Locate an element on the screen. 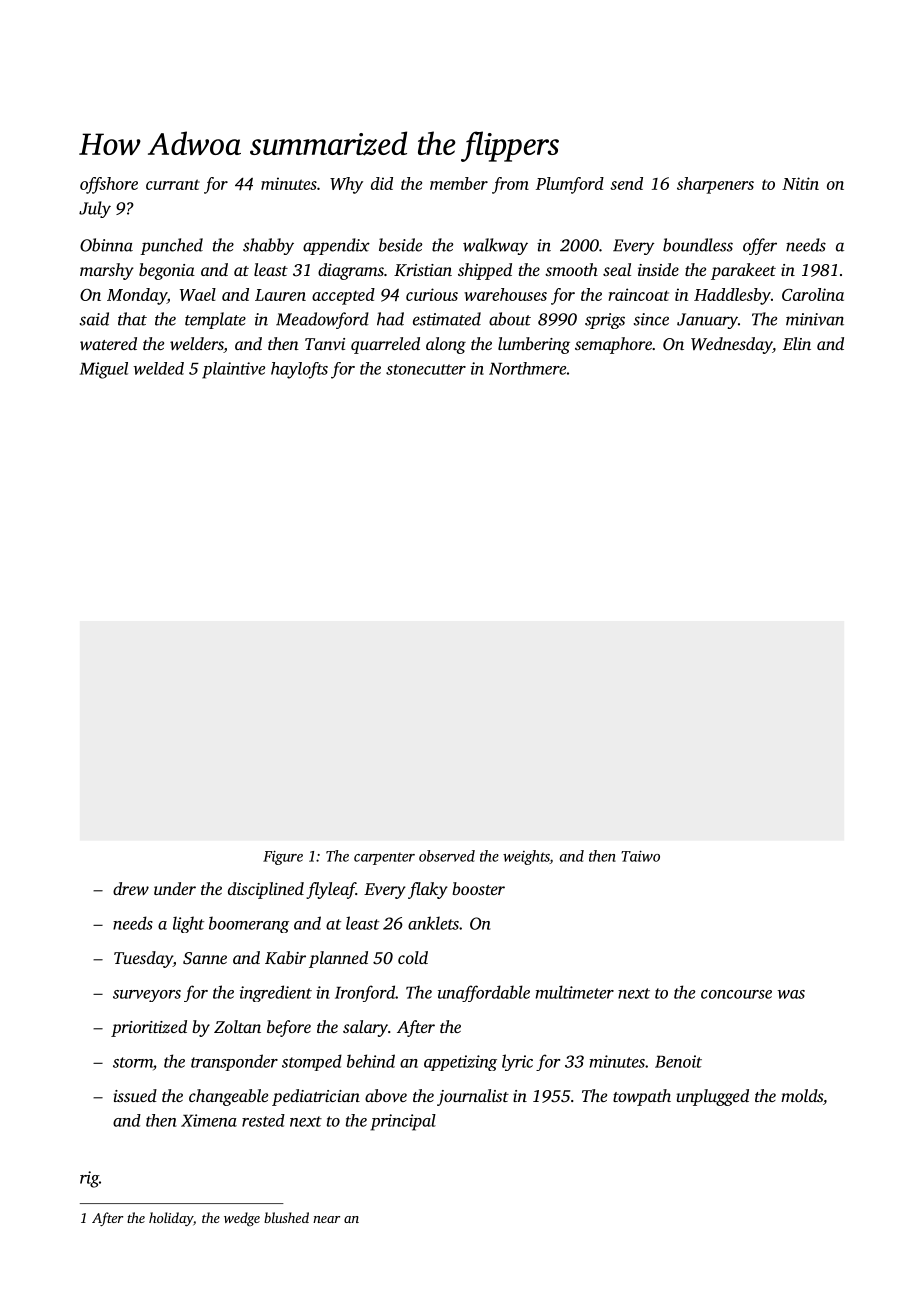 Image resolution: width=924 pixels, height=1308 pixels. Northmere is located at coordinates (527, 368).
